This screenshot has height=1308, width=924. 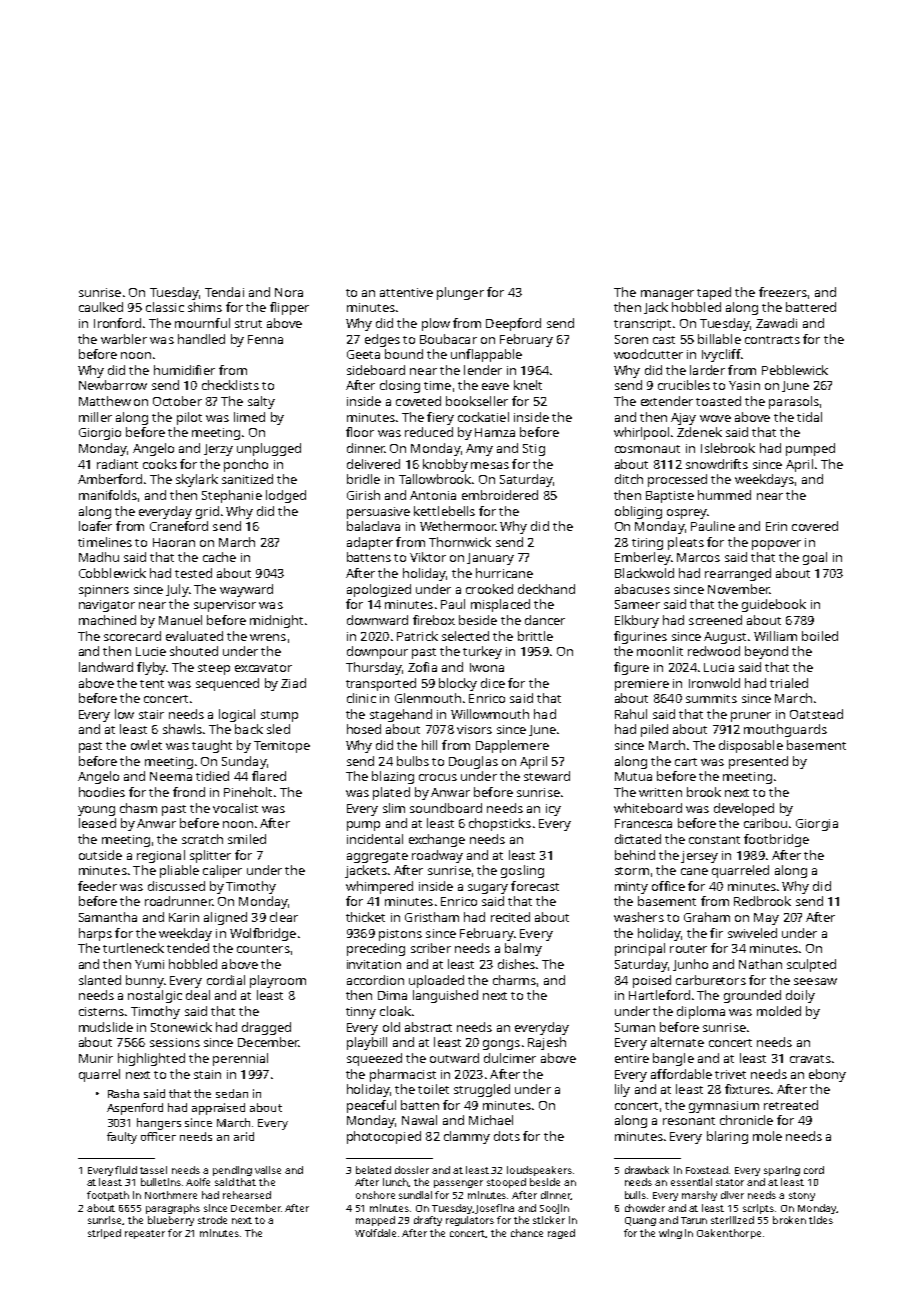 I want to click on Thornwick, so click(x=460, y=542).
